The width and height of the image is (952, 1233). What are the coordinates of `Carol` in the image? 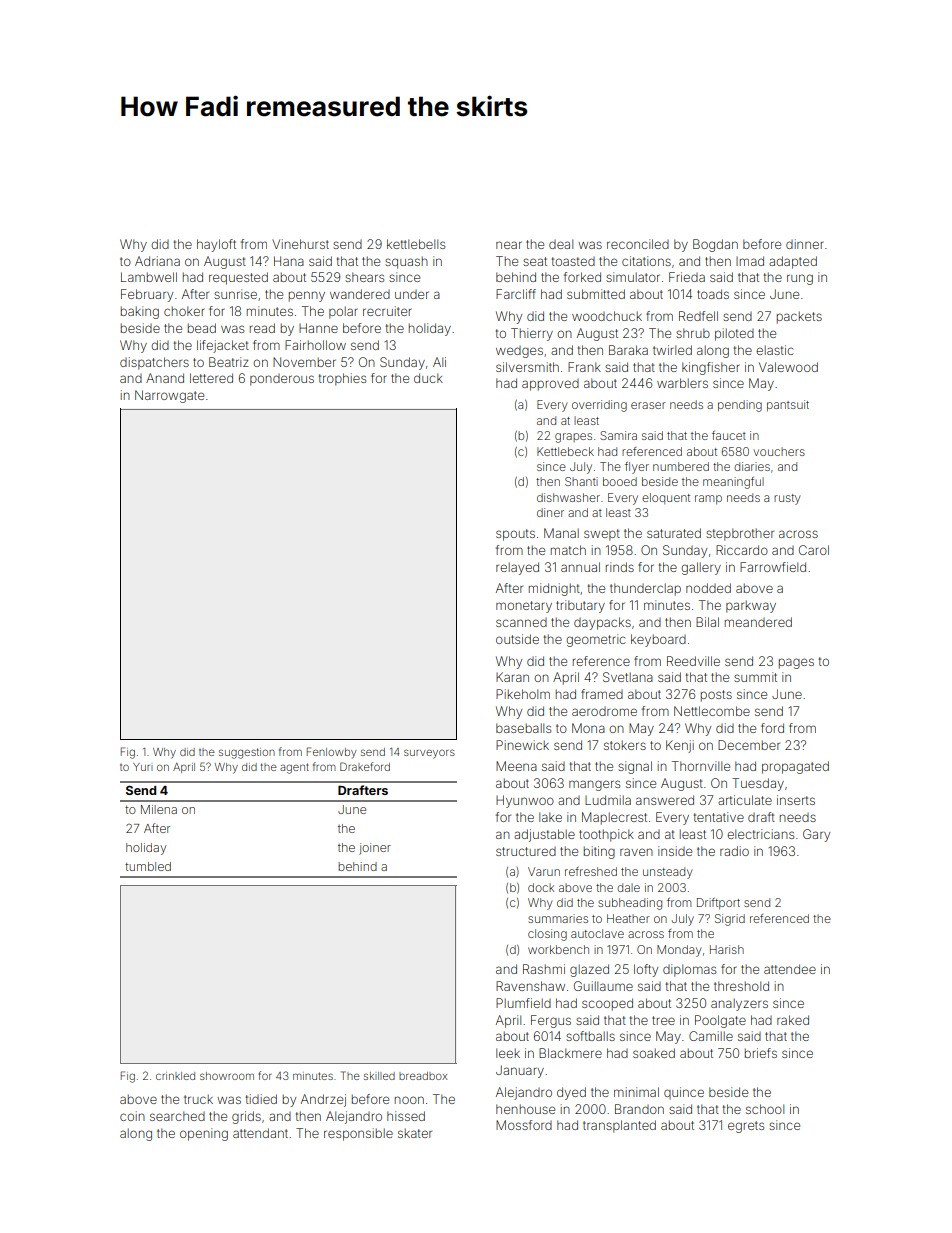 It's located at (814, 550).
